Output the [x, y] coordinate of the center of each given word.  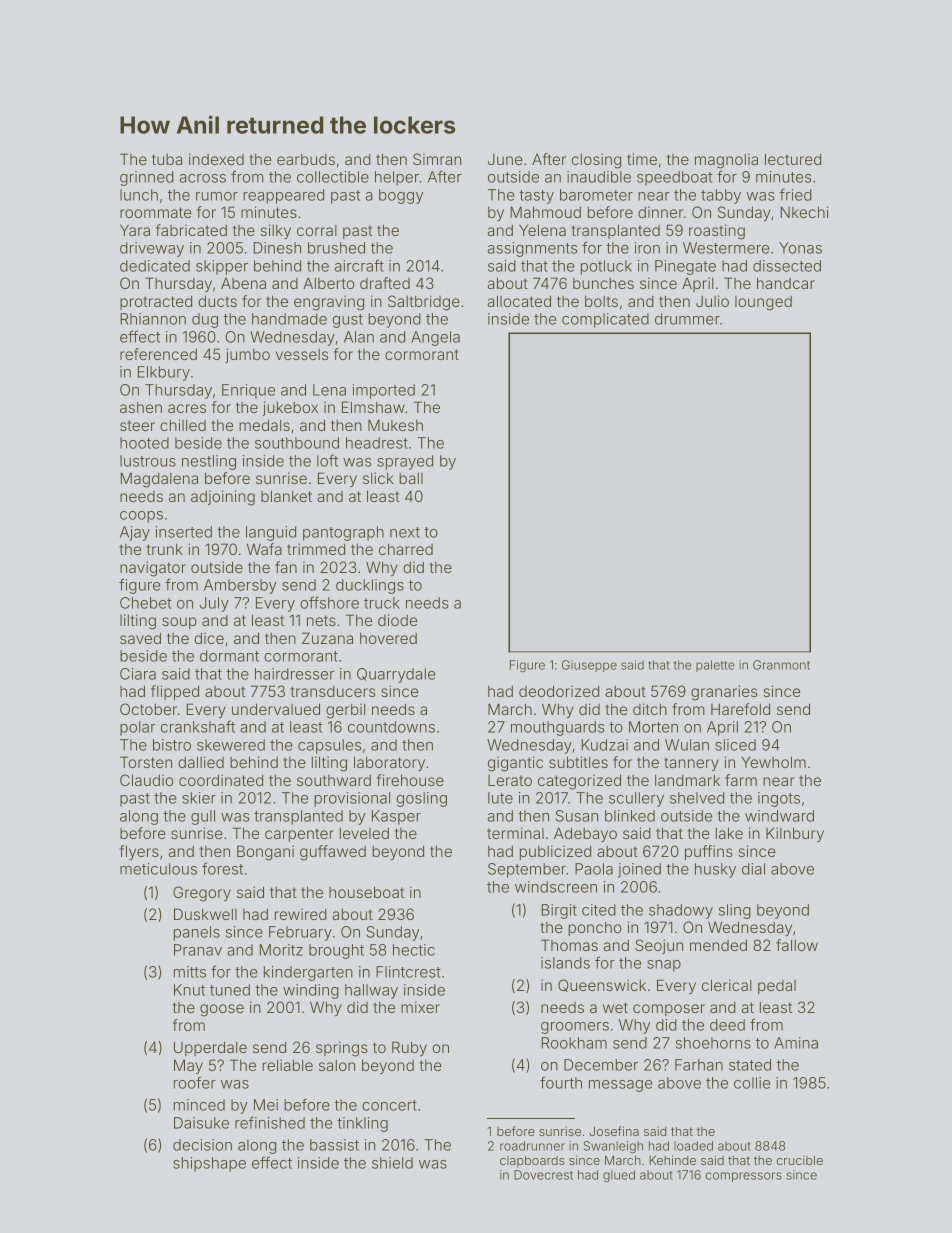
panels [197, 933]
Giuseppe [589, 666]
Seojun [659, 946]
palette [715, 666]
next [405, 532]
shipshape [209, 1164]
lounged [763, 303]
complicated [605, 320]
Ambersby [240, 586]
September [527, 870]
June [505, 159]
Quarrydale [396, 675]
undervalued [276, 709]
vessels [302, 354]
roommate [156, 212]
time [642, 159]
